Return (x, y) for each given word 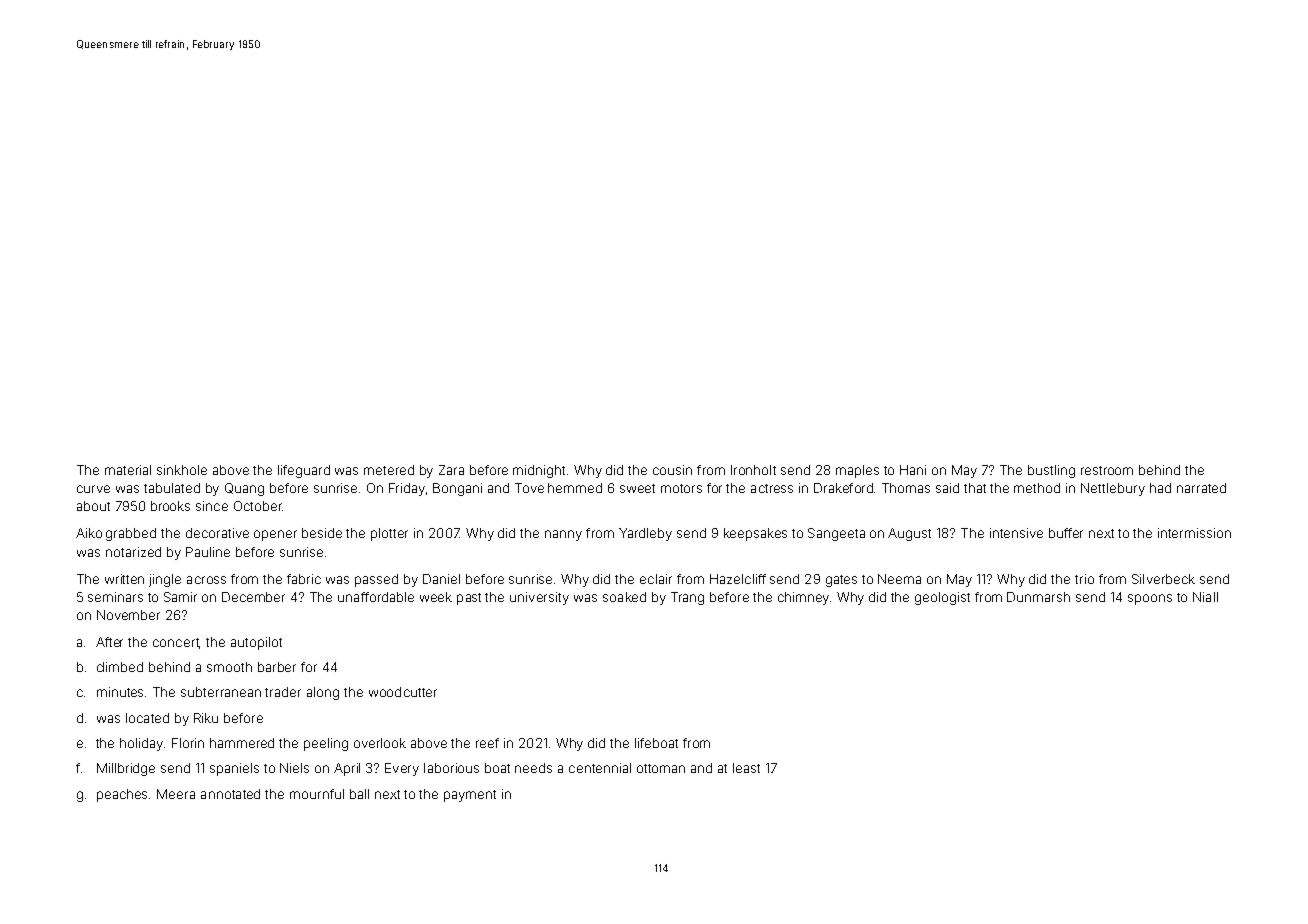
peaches (122, 795)
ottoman (661, 768)
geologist (942, 598)
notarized (133, 552)
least (746, 768)
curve (93, 489)
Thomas (906, 488)
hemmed (575, 488)
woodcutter (403, 692)
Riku (206, 718)
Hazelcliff (738, 579)
